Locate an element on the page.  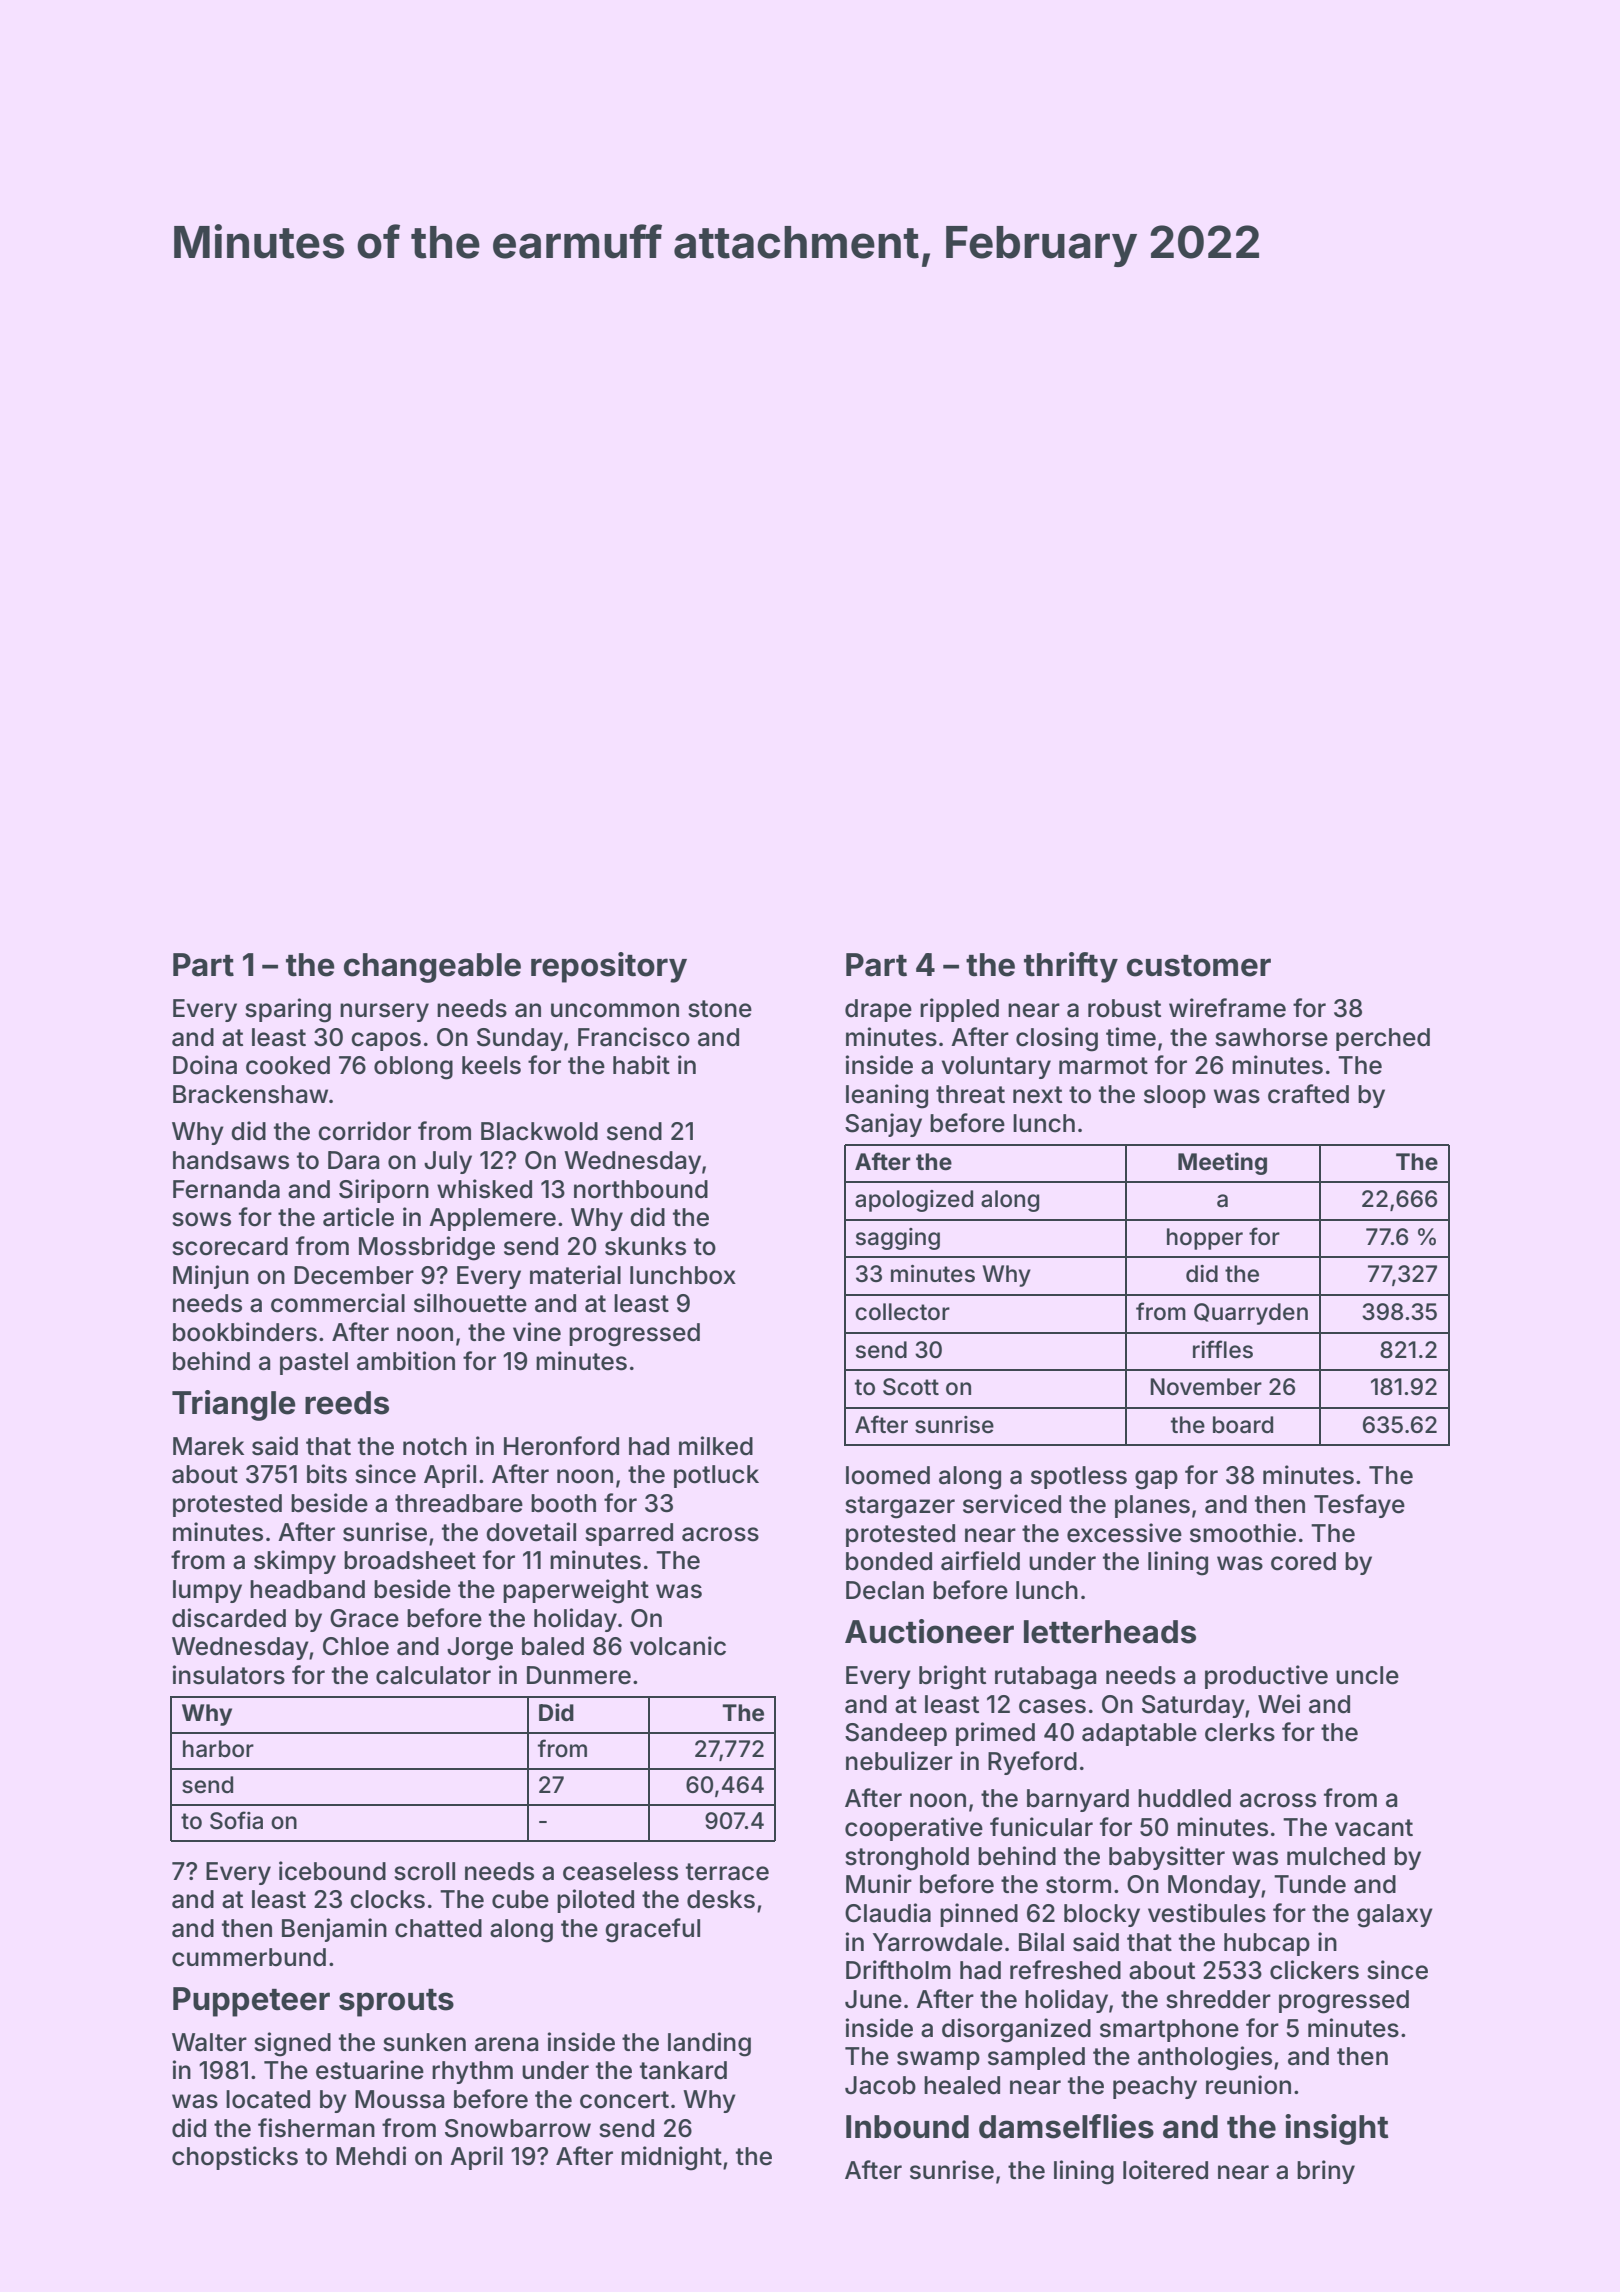
perched is located at coordinates (1383, 1039).
